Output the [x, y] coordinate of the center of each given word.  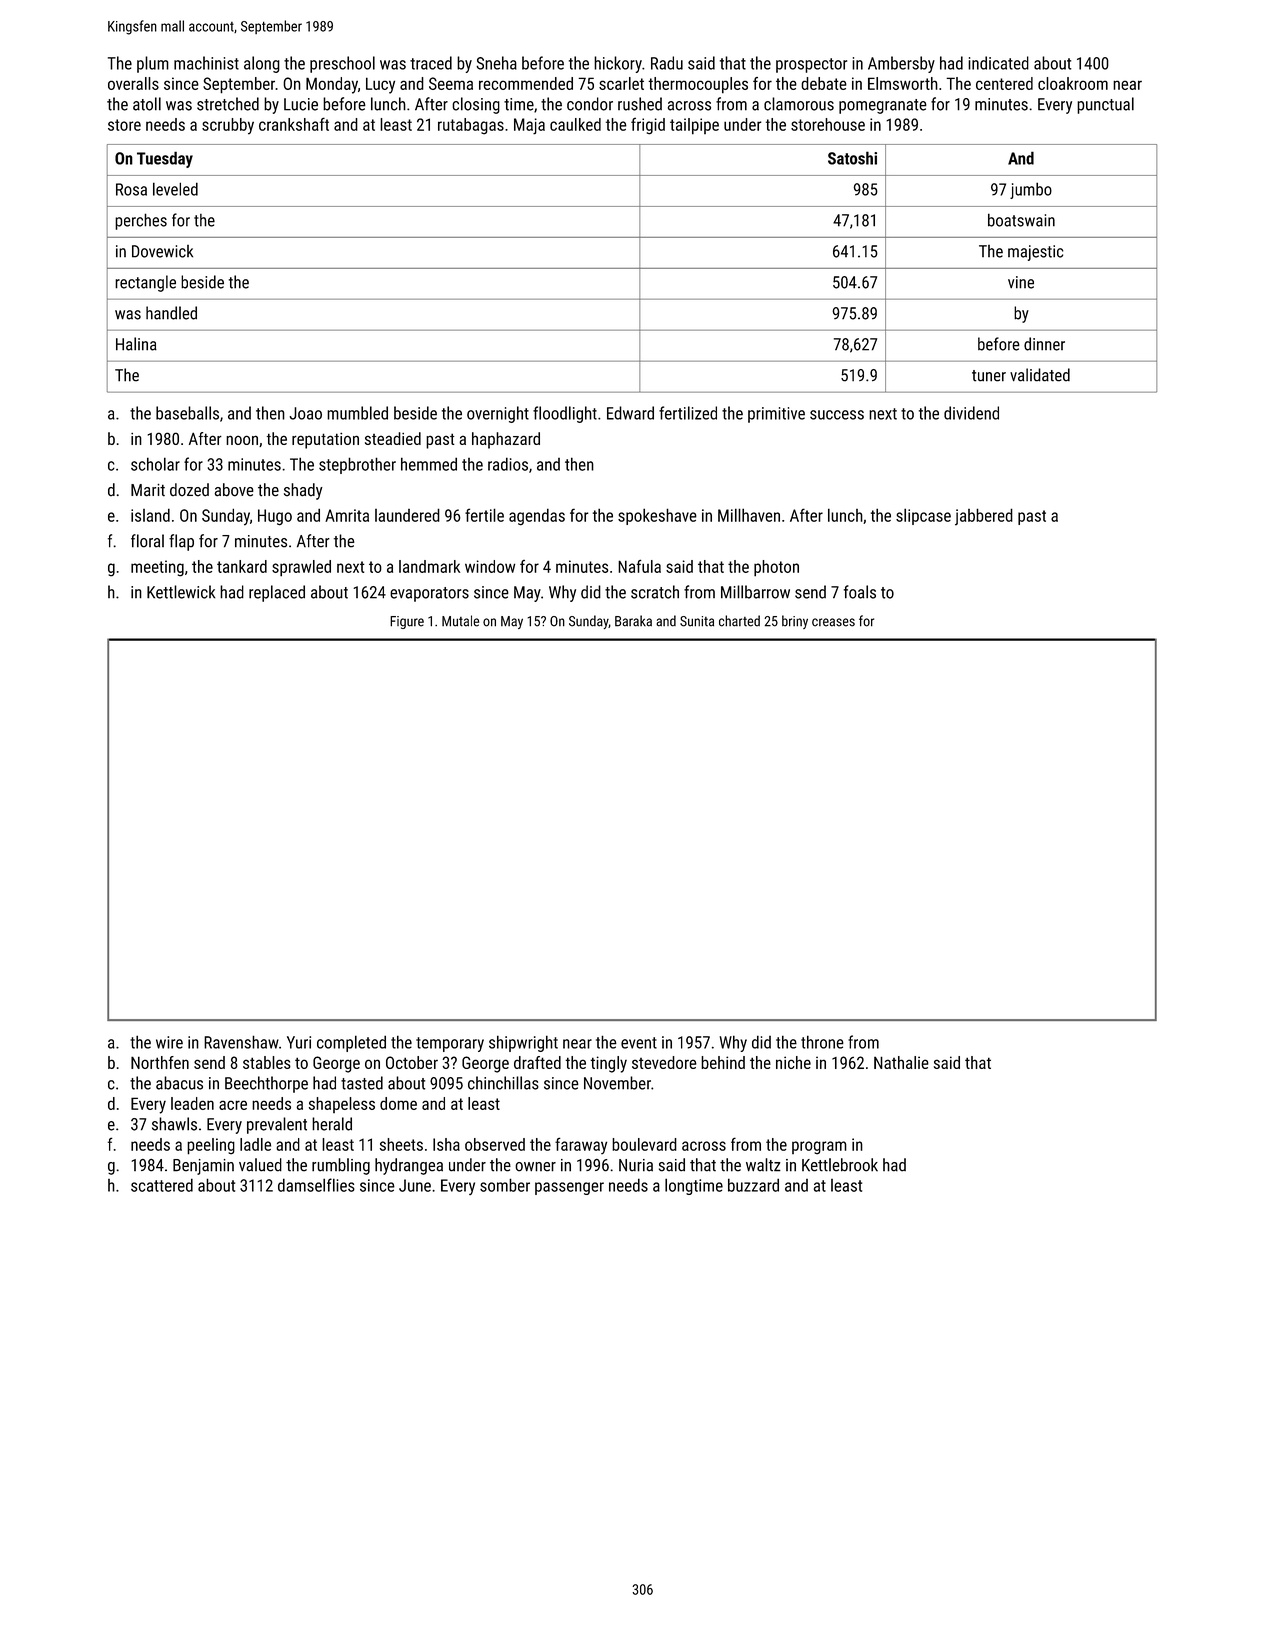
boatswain [1021, 220]
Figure [407, 622]
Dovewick [162, 251]
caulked [575, 124]
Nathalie [901, 1062]
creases [833, 622]
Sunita [697, 621]
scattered [162, 1185]
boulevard [644, 1144]
